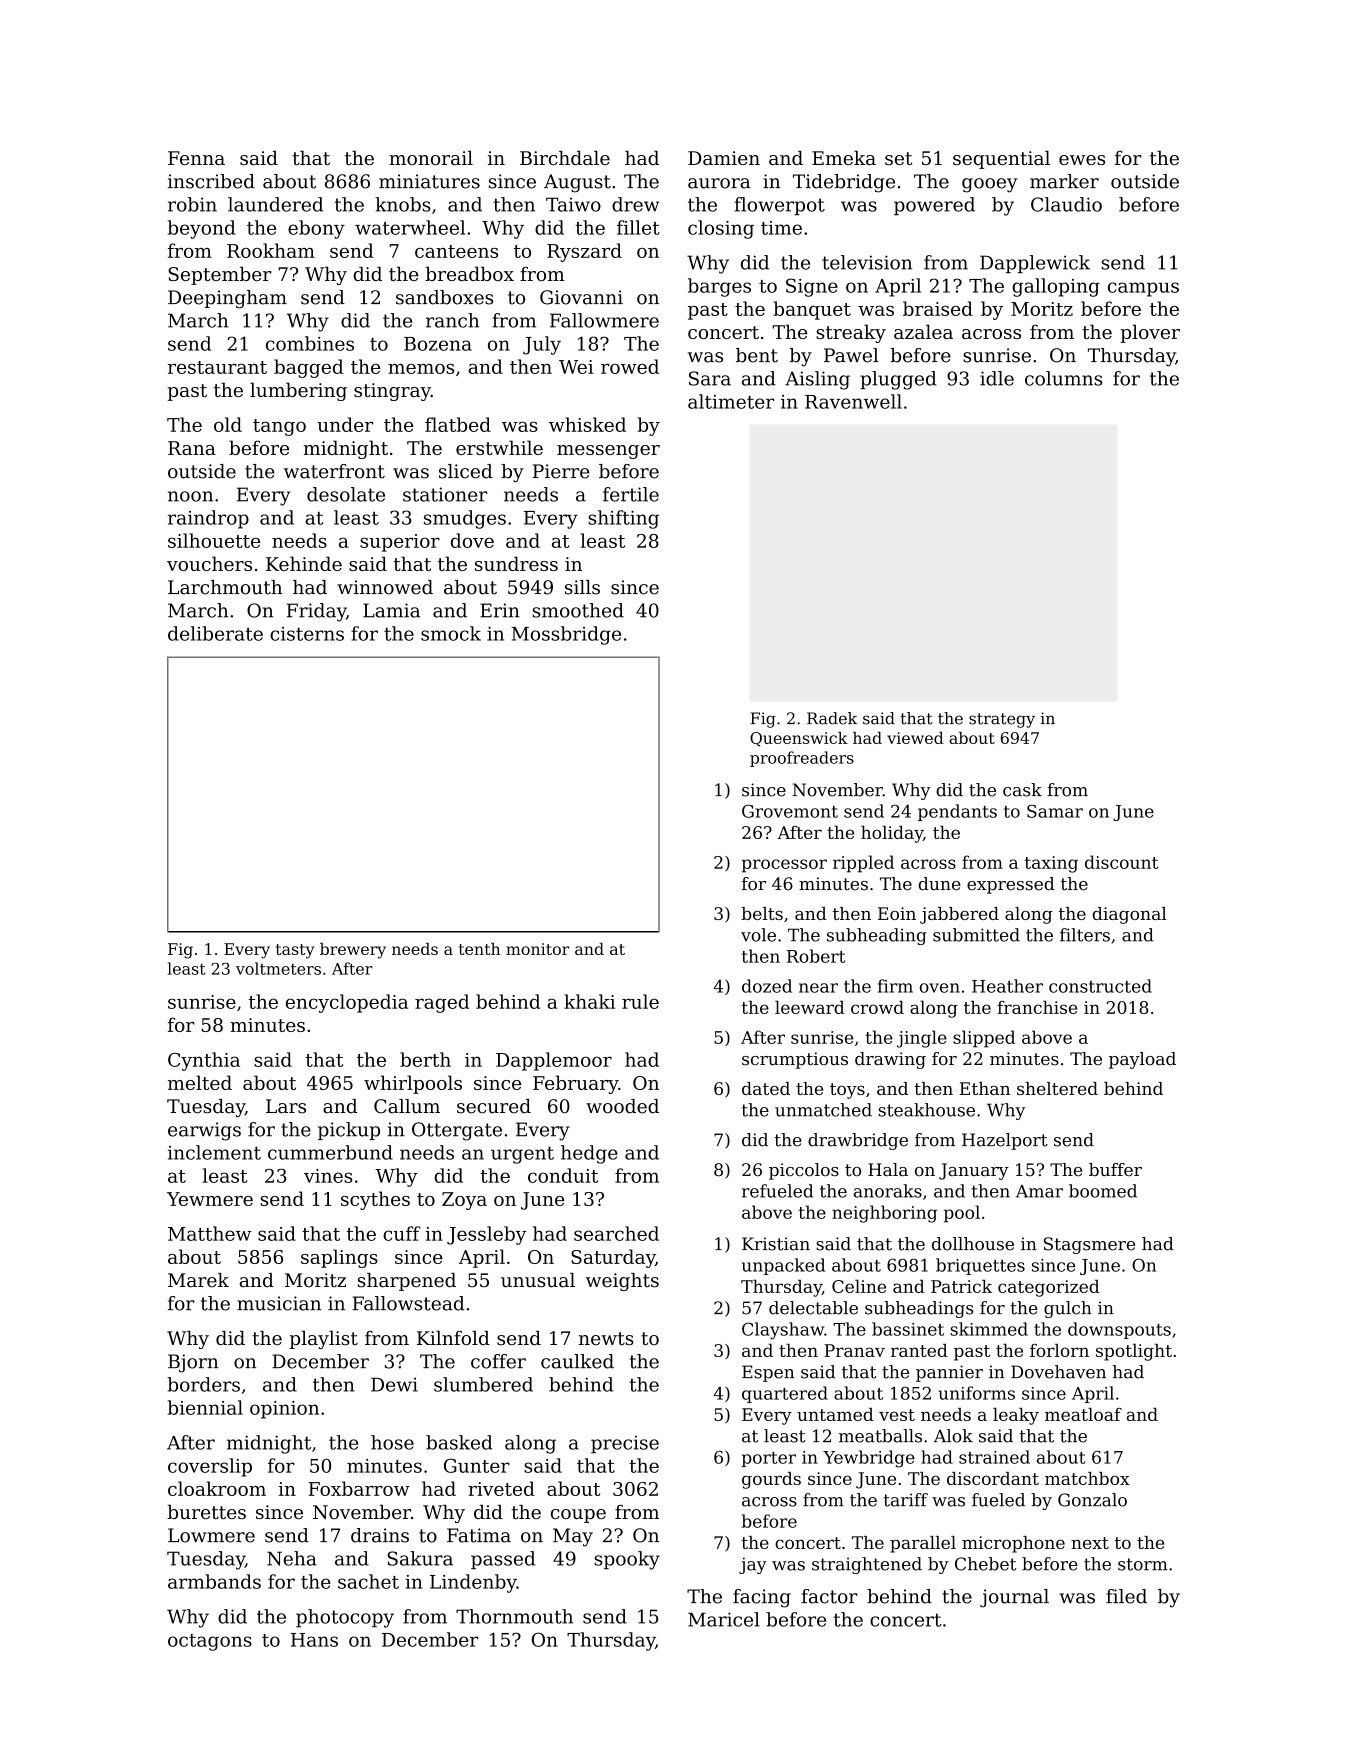 Image resolution: width=1347 pixels, height=1743 pixels. What do you see at coordinates (1126, 1596) in the screenshot?
I see `filed` at bounding box center [1126, 1596].
